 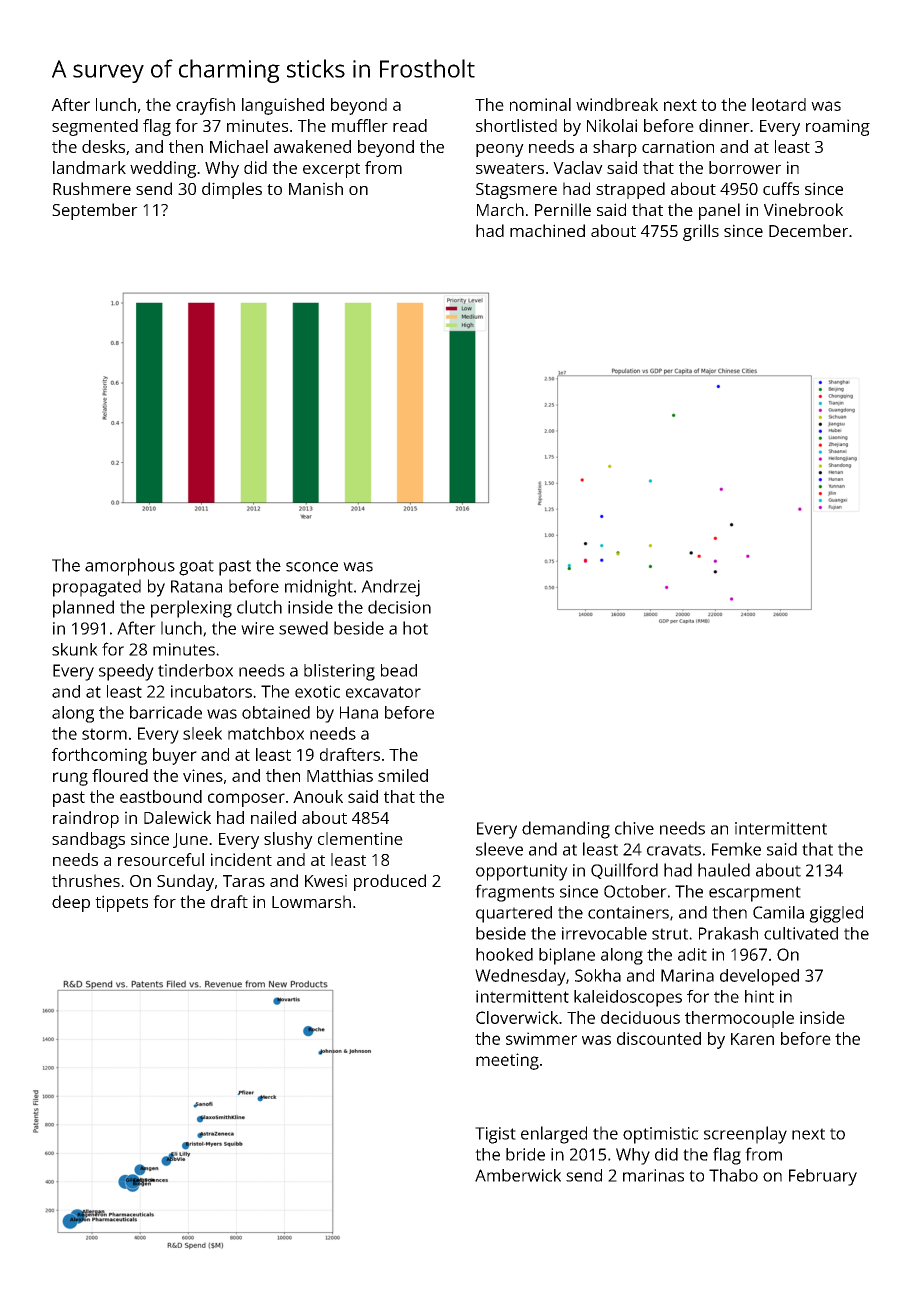 What do you see at coordinates (836, 914) in the screenshot?
I see `giggled` at bounding box center [836, 914].
